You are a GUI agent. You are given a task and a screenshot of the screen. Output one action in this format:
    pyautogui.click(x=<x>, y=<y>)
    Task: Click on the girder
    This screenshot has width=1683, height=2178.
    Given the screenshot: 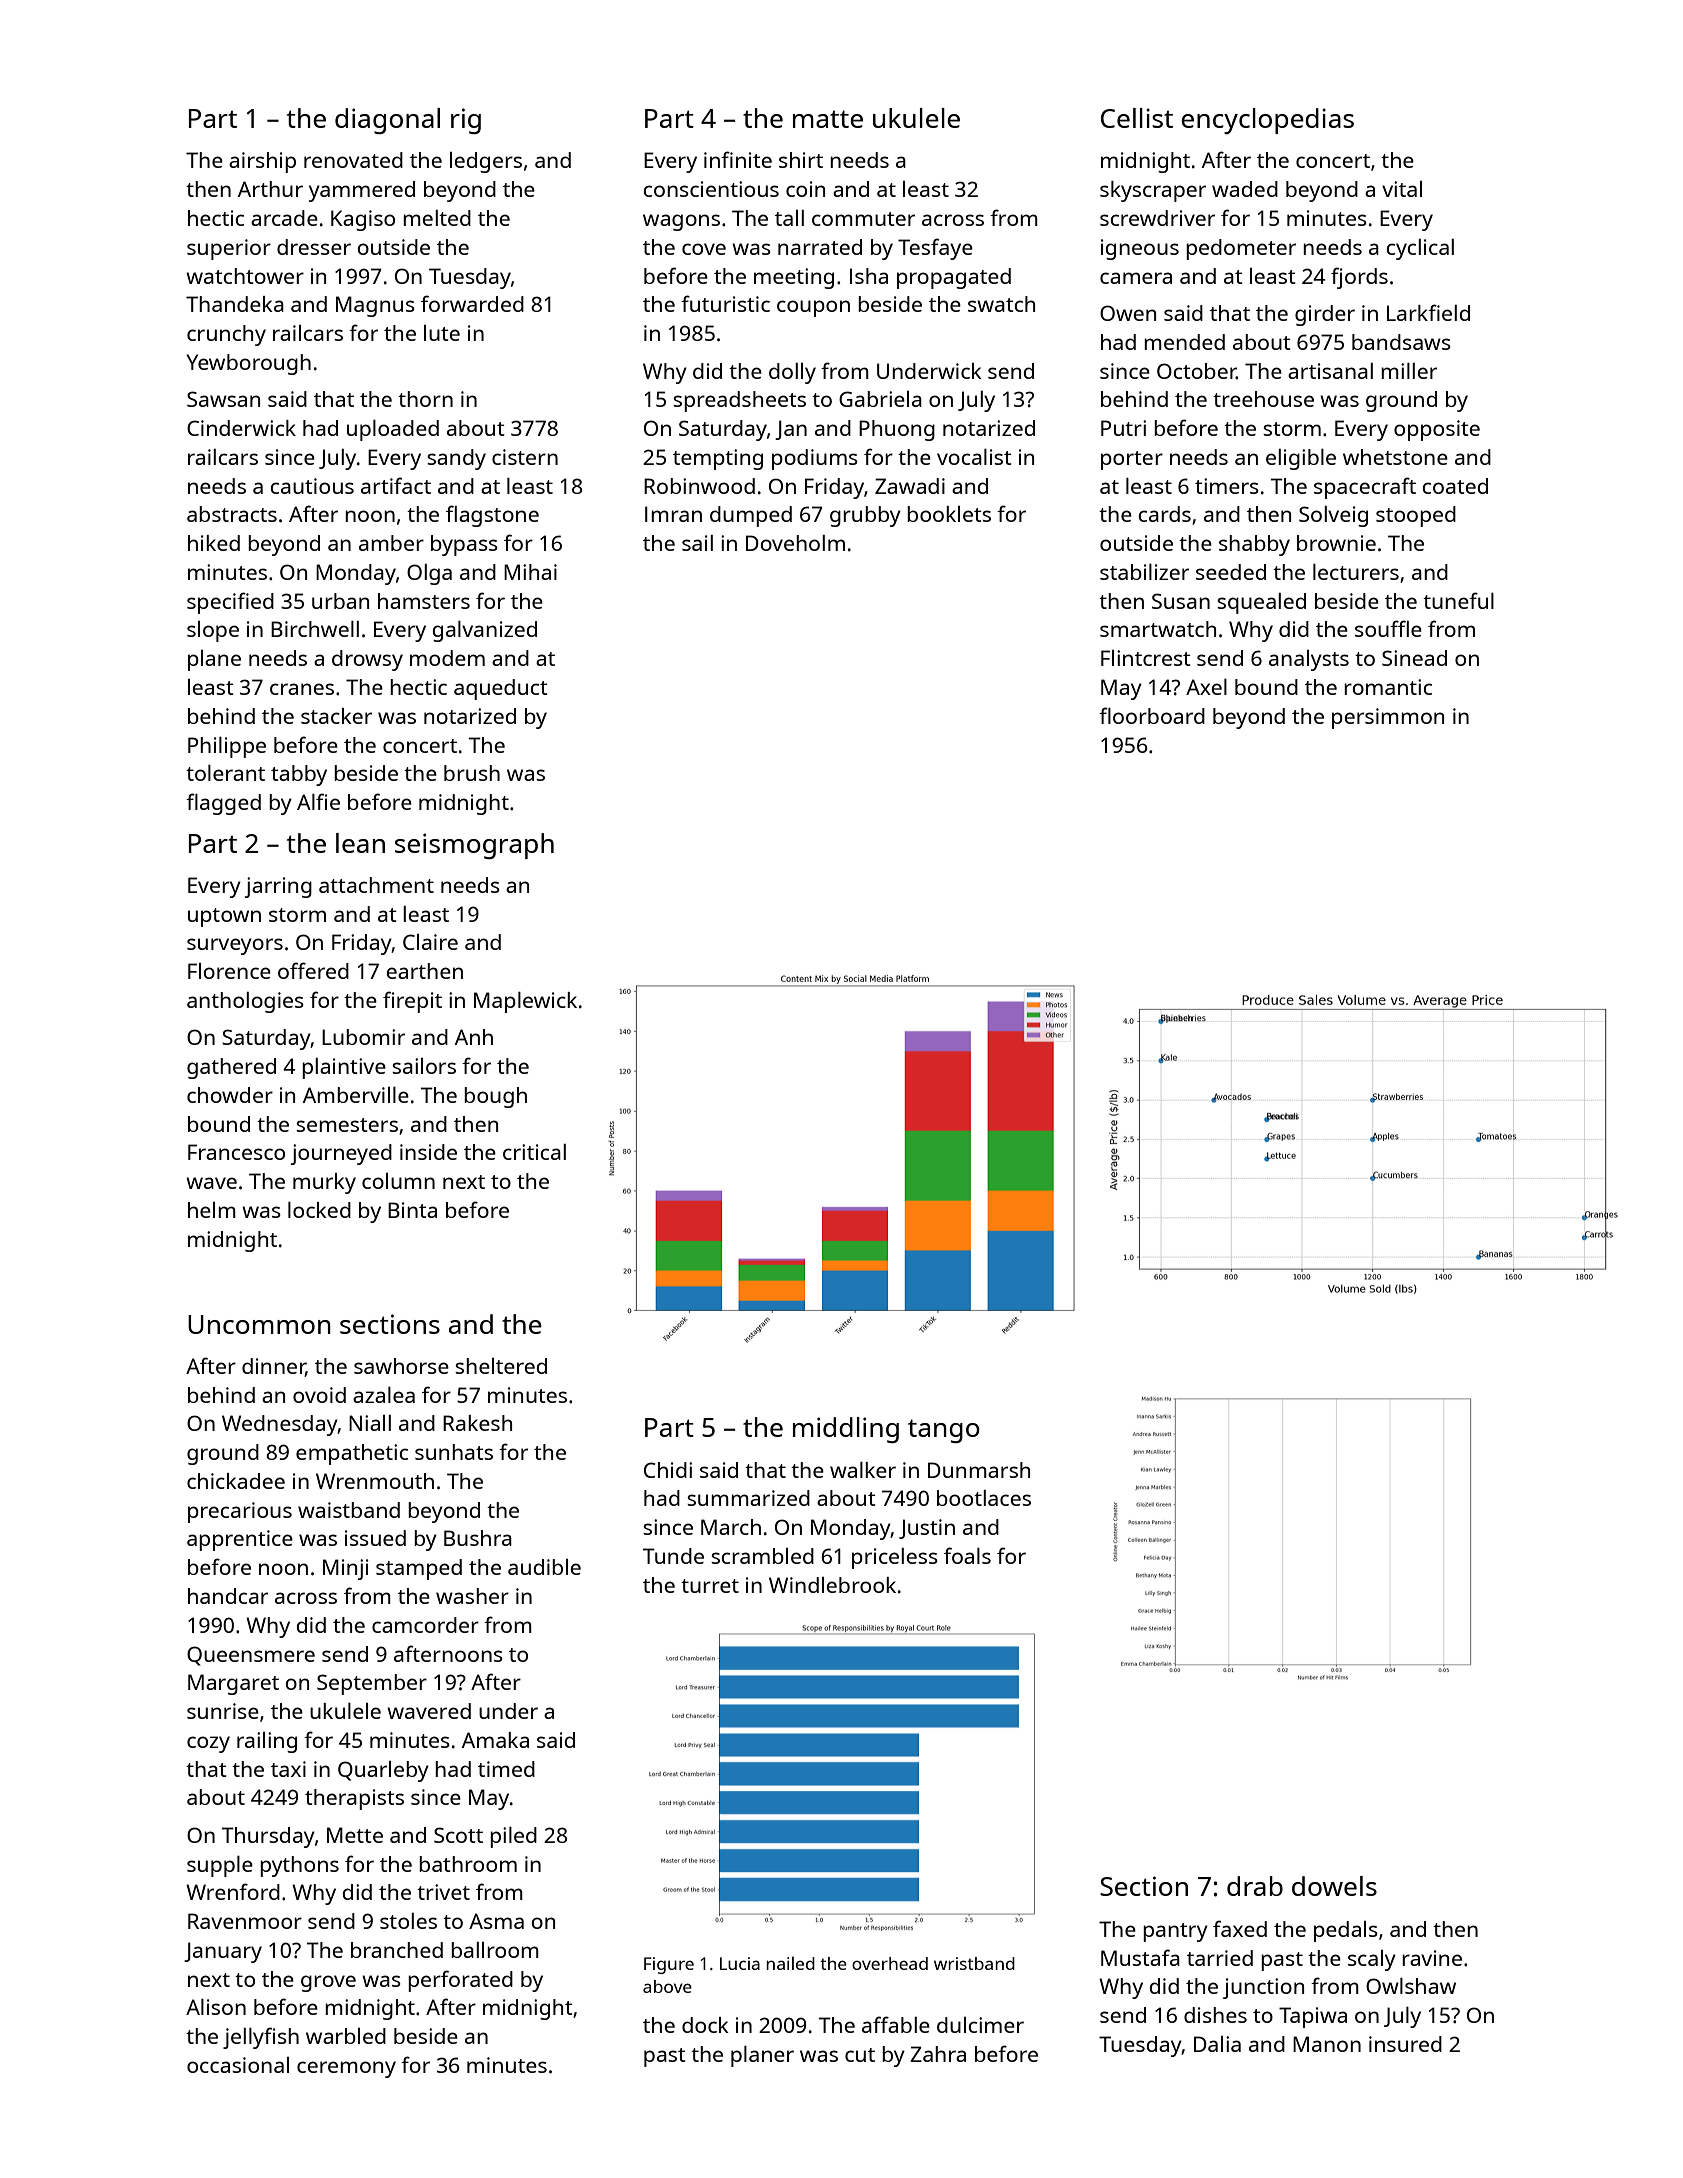 What is the action you would take?
    pyautogui.click(x=1325, y=315)
